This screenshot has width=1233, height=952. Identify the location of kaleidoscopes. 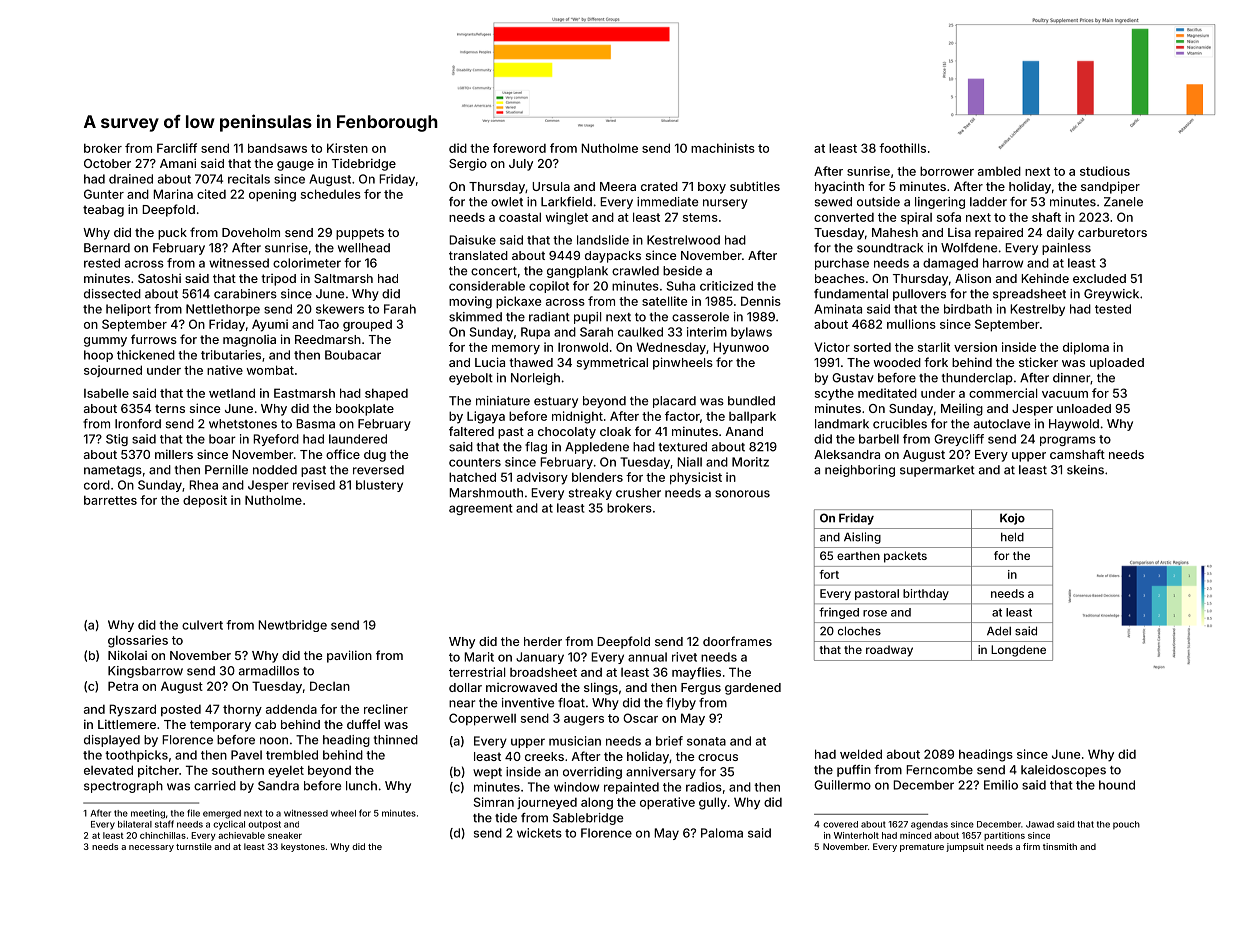
(1063, 771).
